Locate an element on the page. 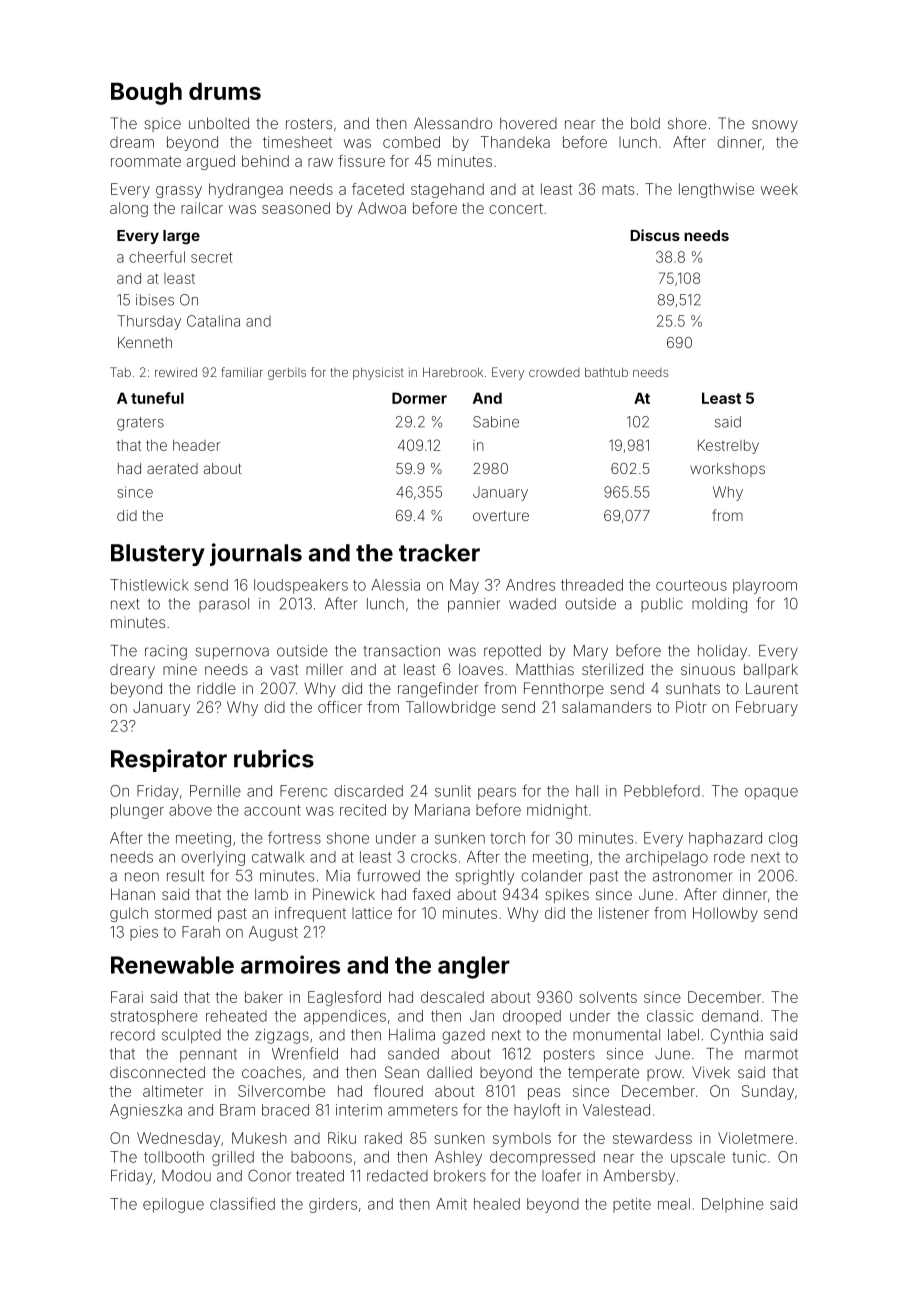 This document has height=1316, width=908. hovered is located at coordinates (528, 123).
